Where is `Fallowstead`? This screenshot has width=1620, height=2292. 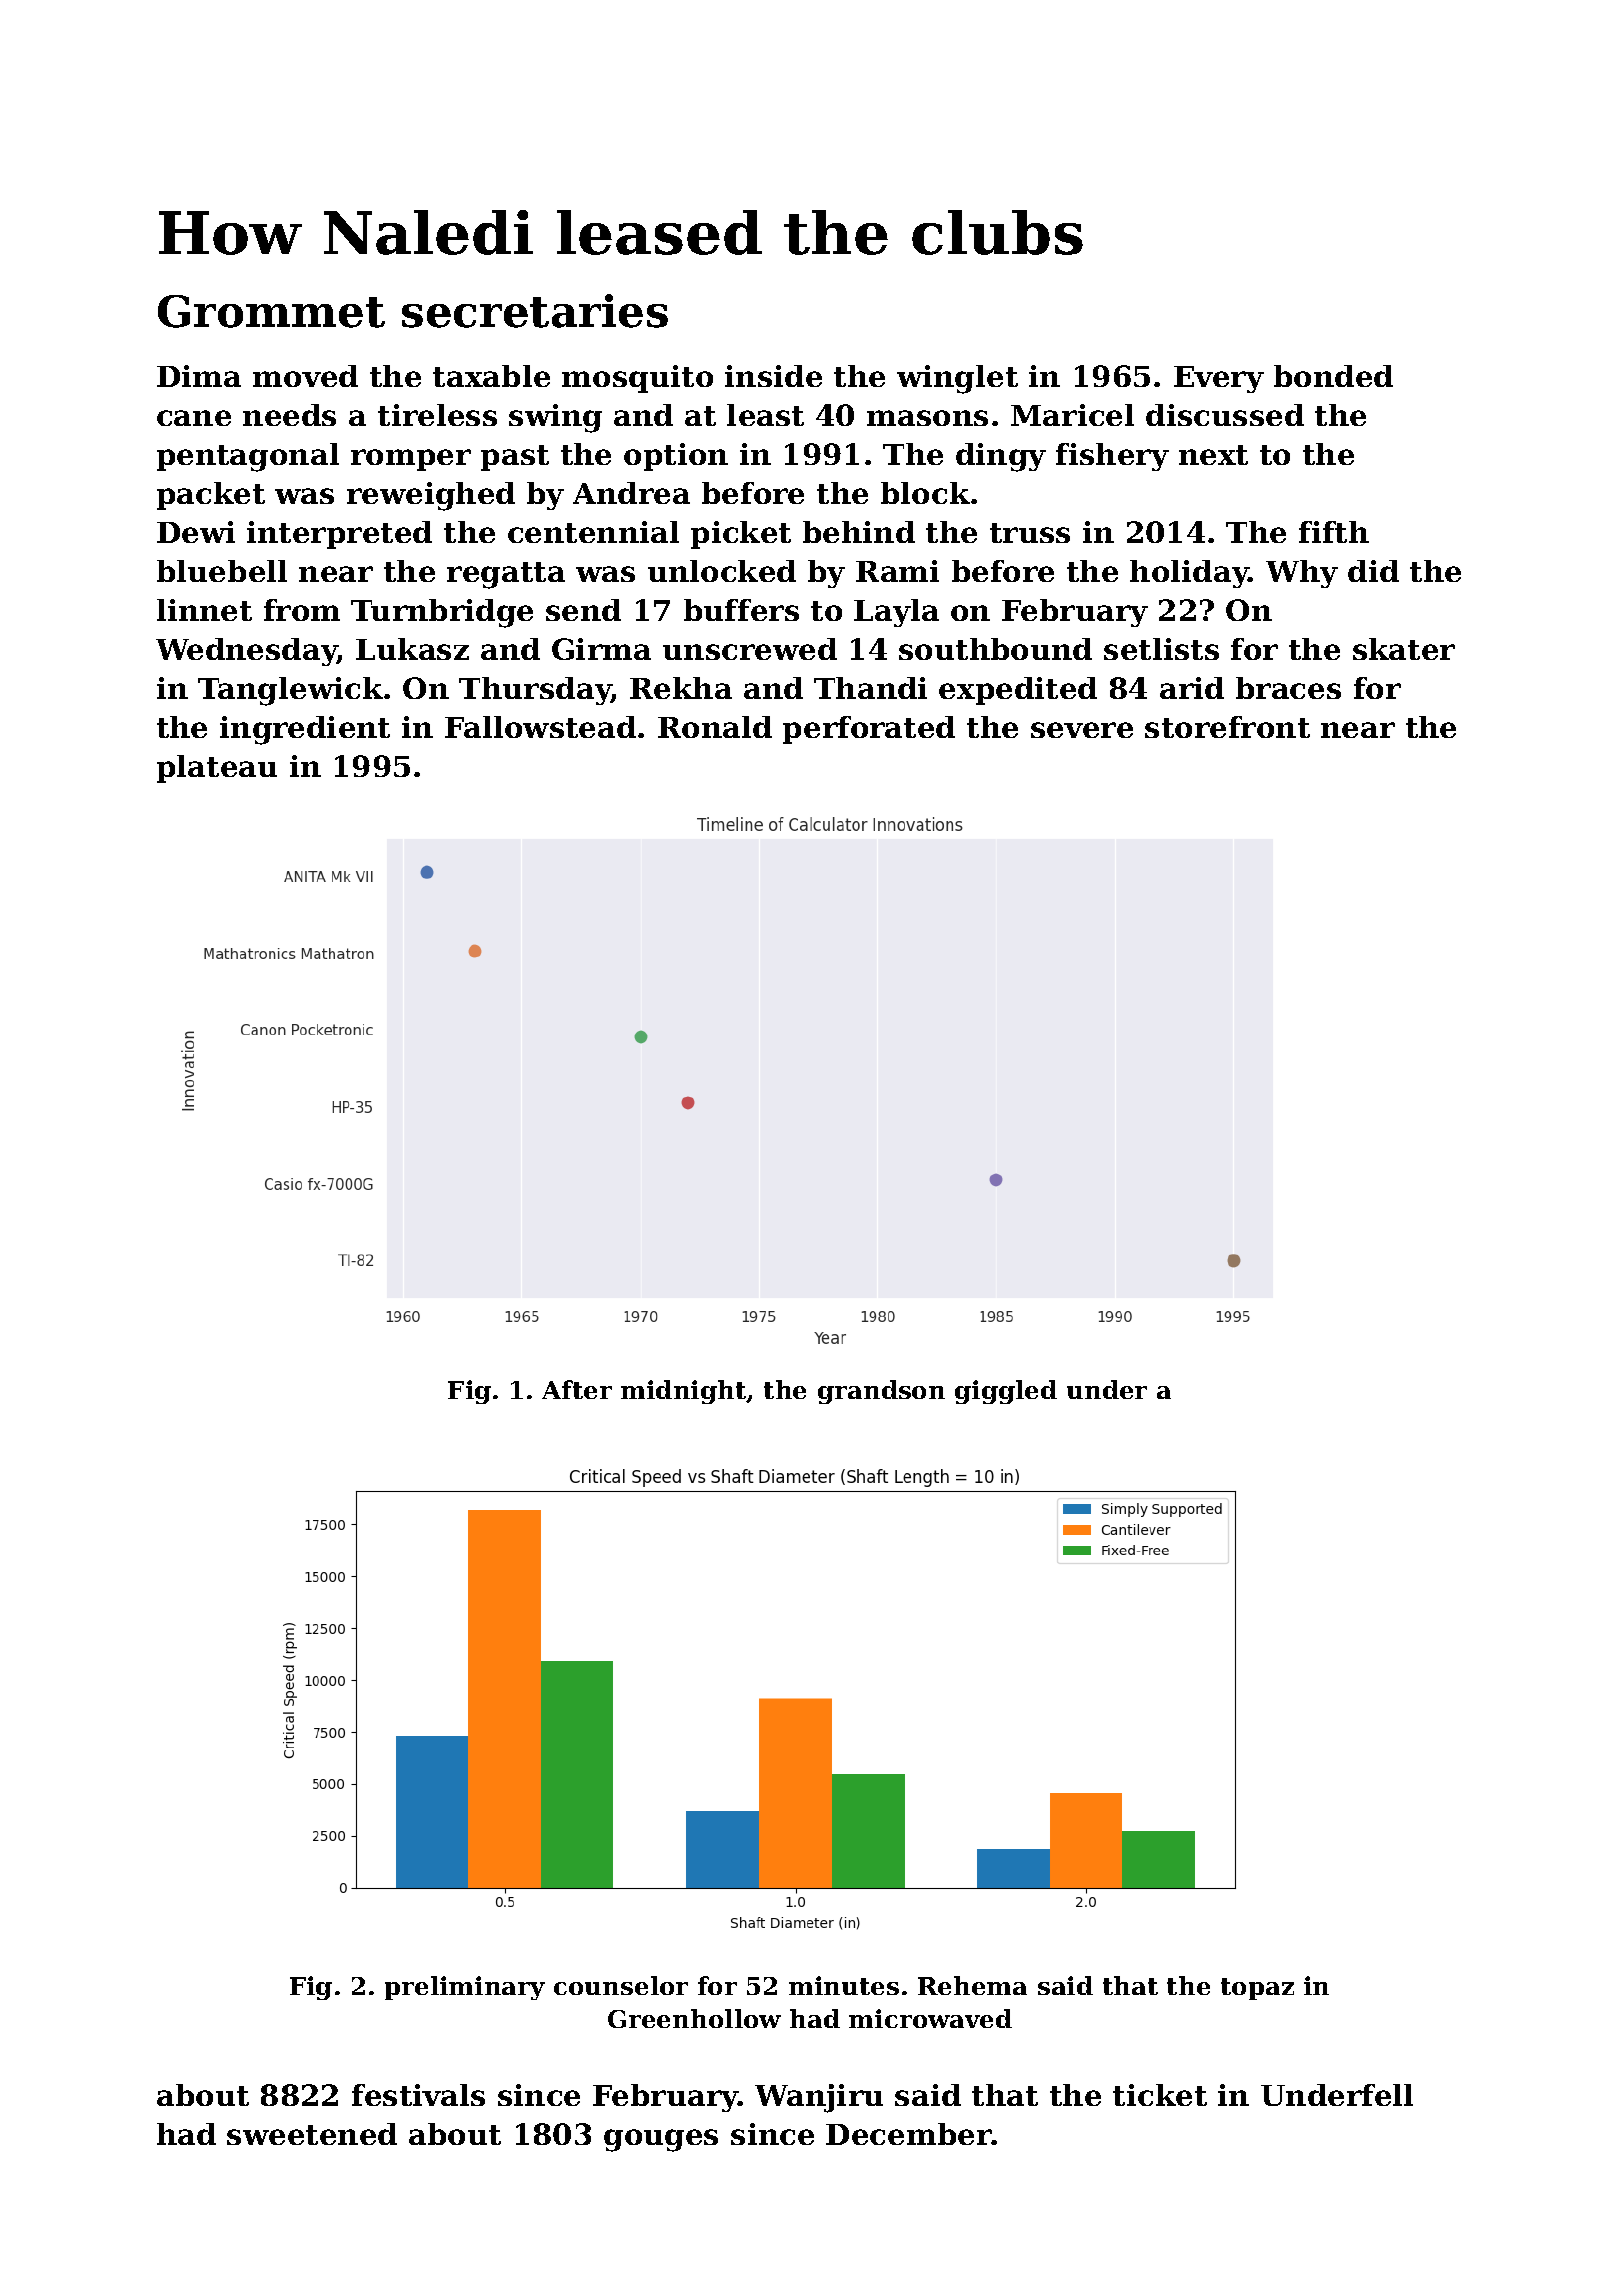 Fallowstead is located at coordinates (540, 727).
